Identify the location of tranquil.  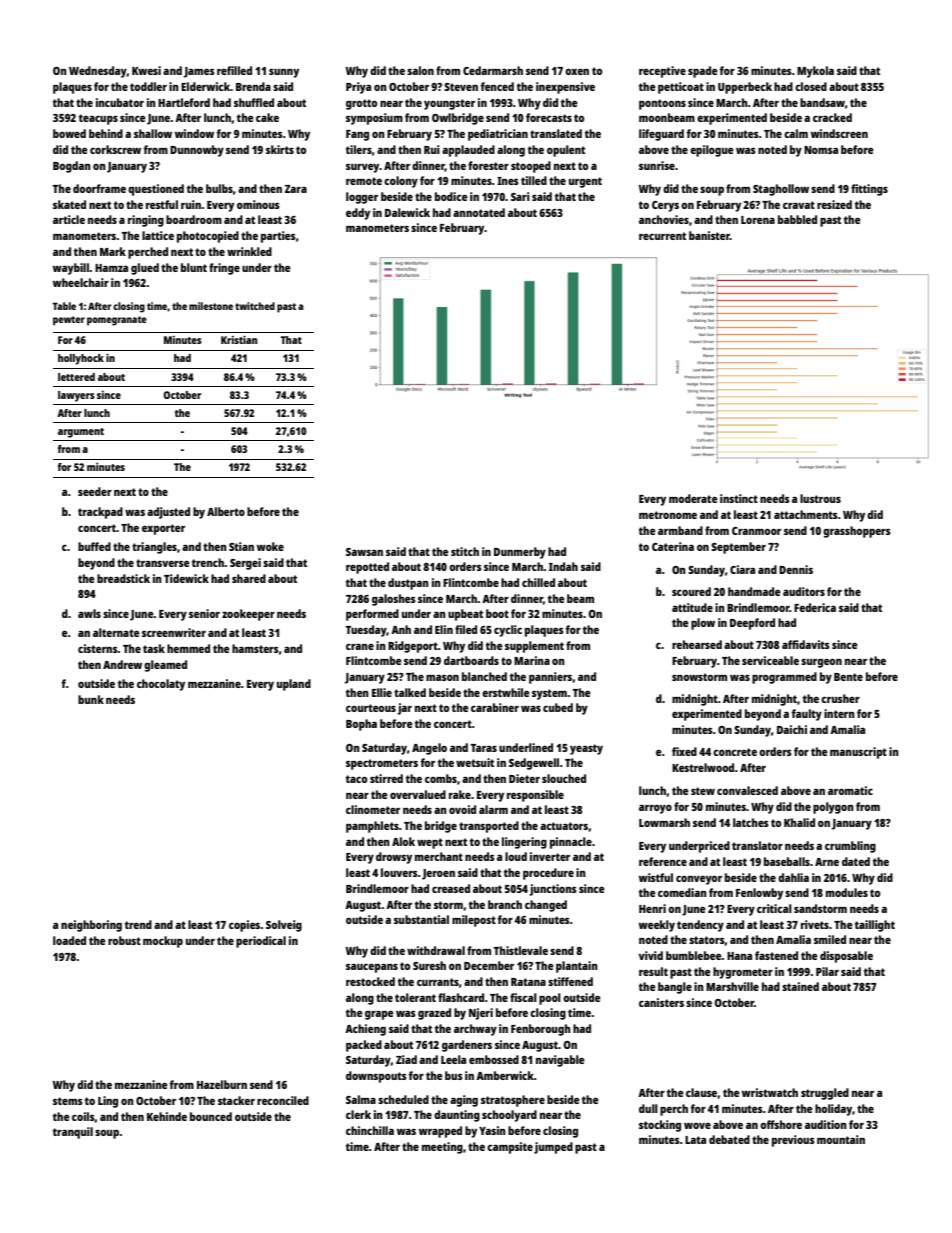
(73, 1133).
